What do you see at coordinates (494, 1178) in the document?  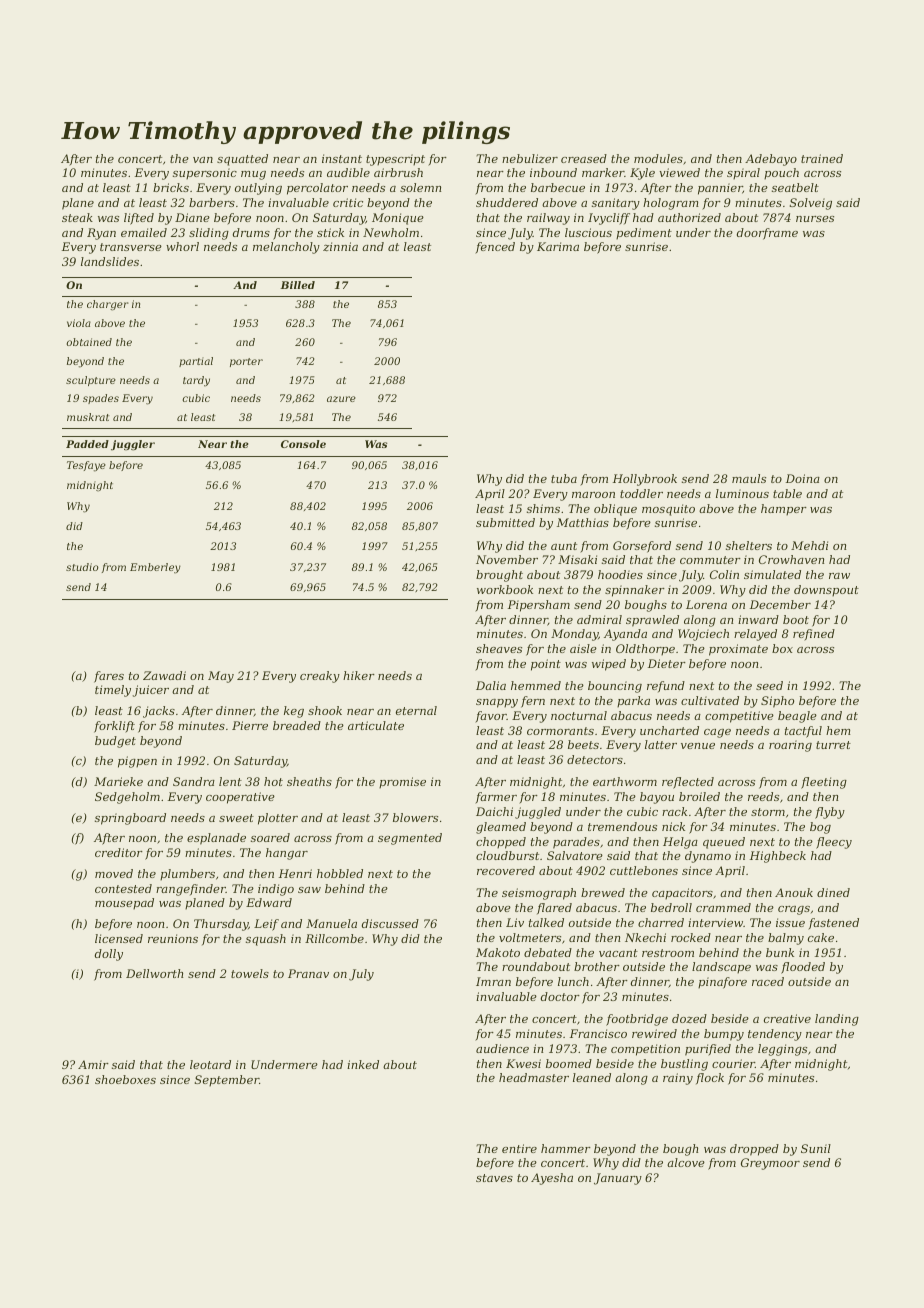 I see `staves` at bounding box center [494, 1178].
